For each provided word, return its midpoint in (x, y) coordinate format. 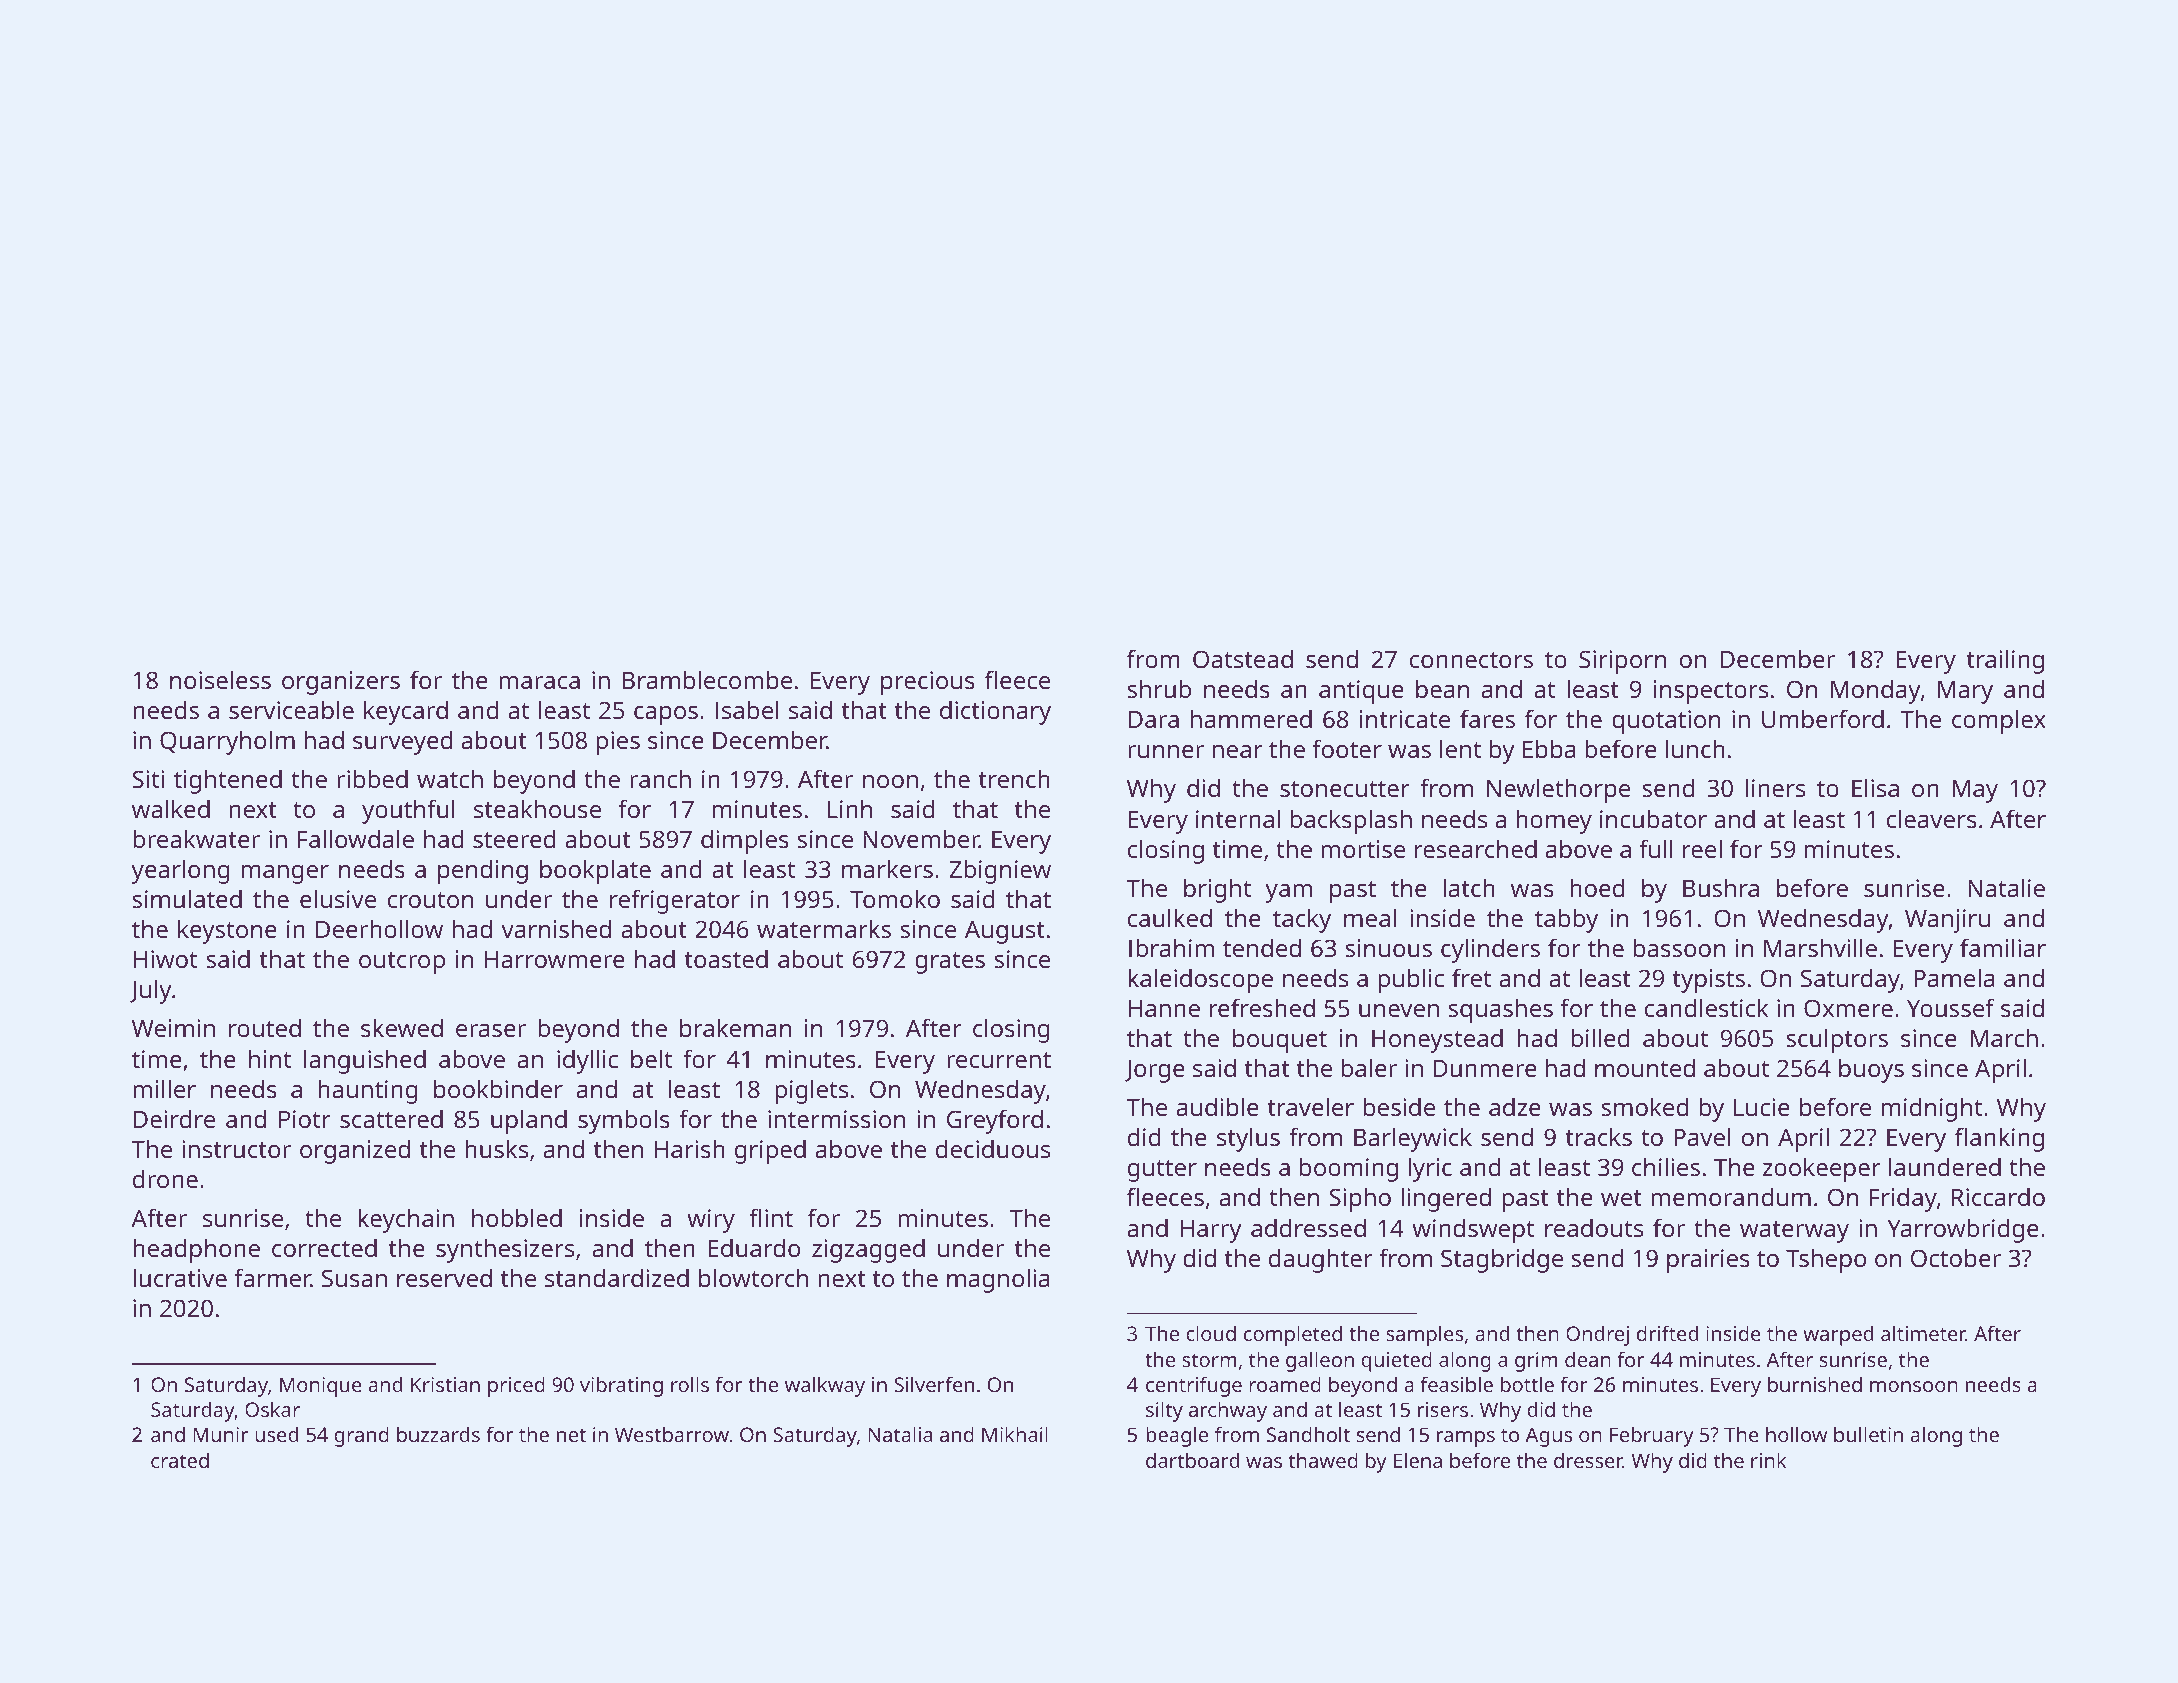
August (1005, 932)
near (1238, 751)
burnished (1815, 1384)
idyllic (587, 1061)
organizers (341, 683)
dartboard (1192, 1460)
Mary (1965, 692)
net (571, 1435)
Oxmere (1848, 1008)
